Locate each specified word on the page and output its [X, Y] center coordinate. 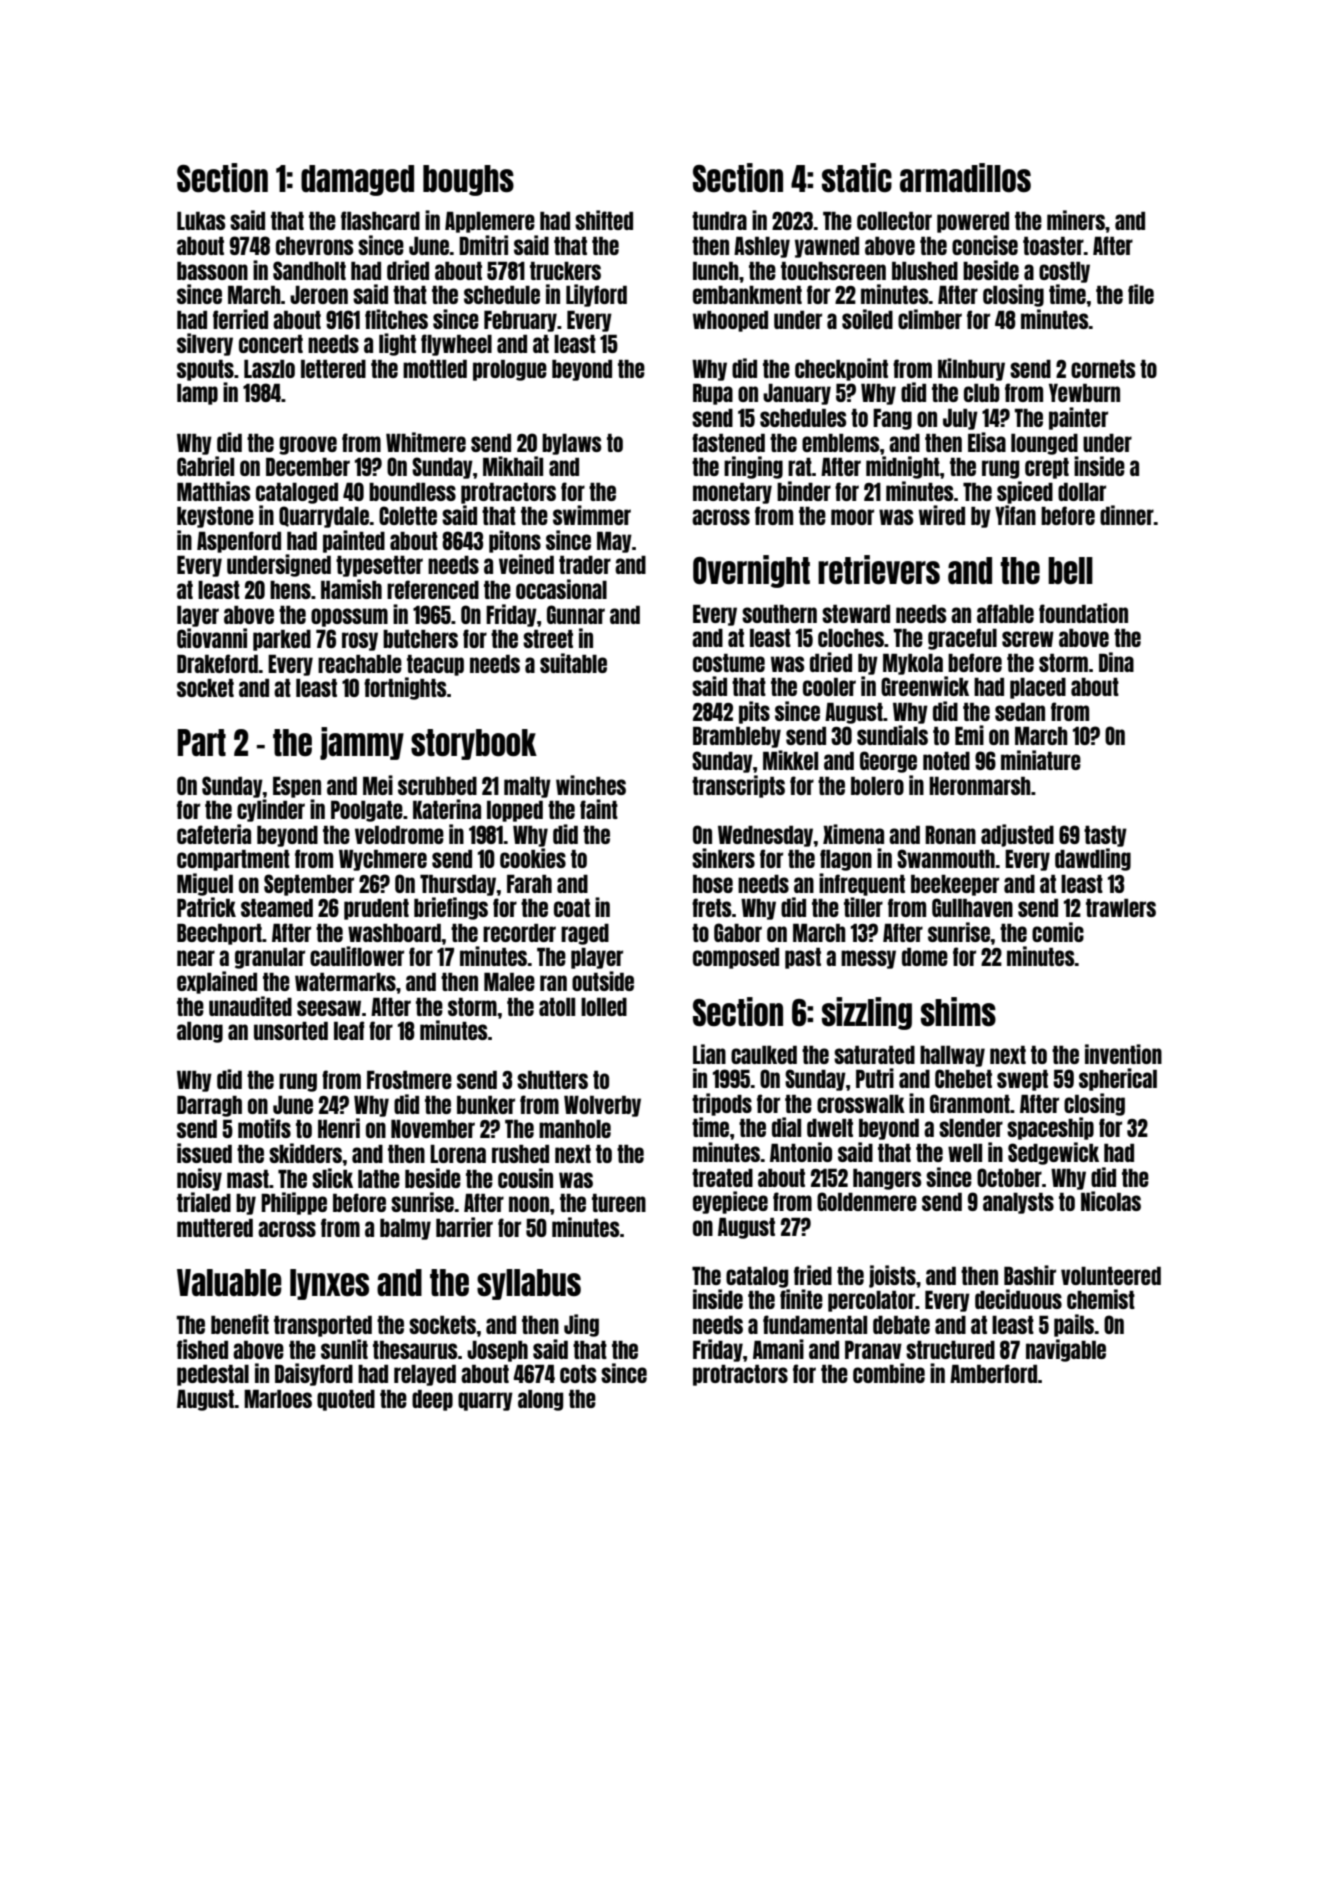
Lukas [201, 220]
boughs [468, 180]
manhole [575, 1128]
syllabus [529, 1284]
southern [779, 613]
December [308, 466]
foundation [1083, 613]
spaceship [1050, 1128]
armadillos [965, 177]
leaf [349, 1030]
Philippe [294, 1203]
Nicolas [1111, 1201]
